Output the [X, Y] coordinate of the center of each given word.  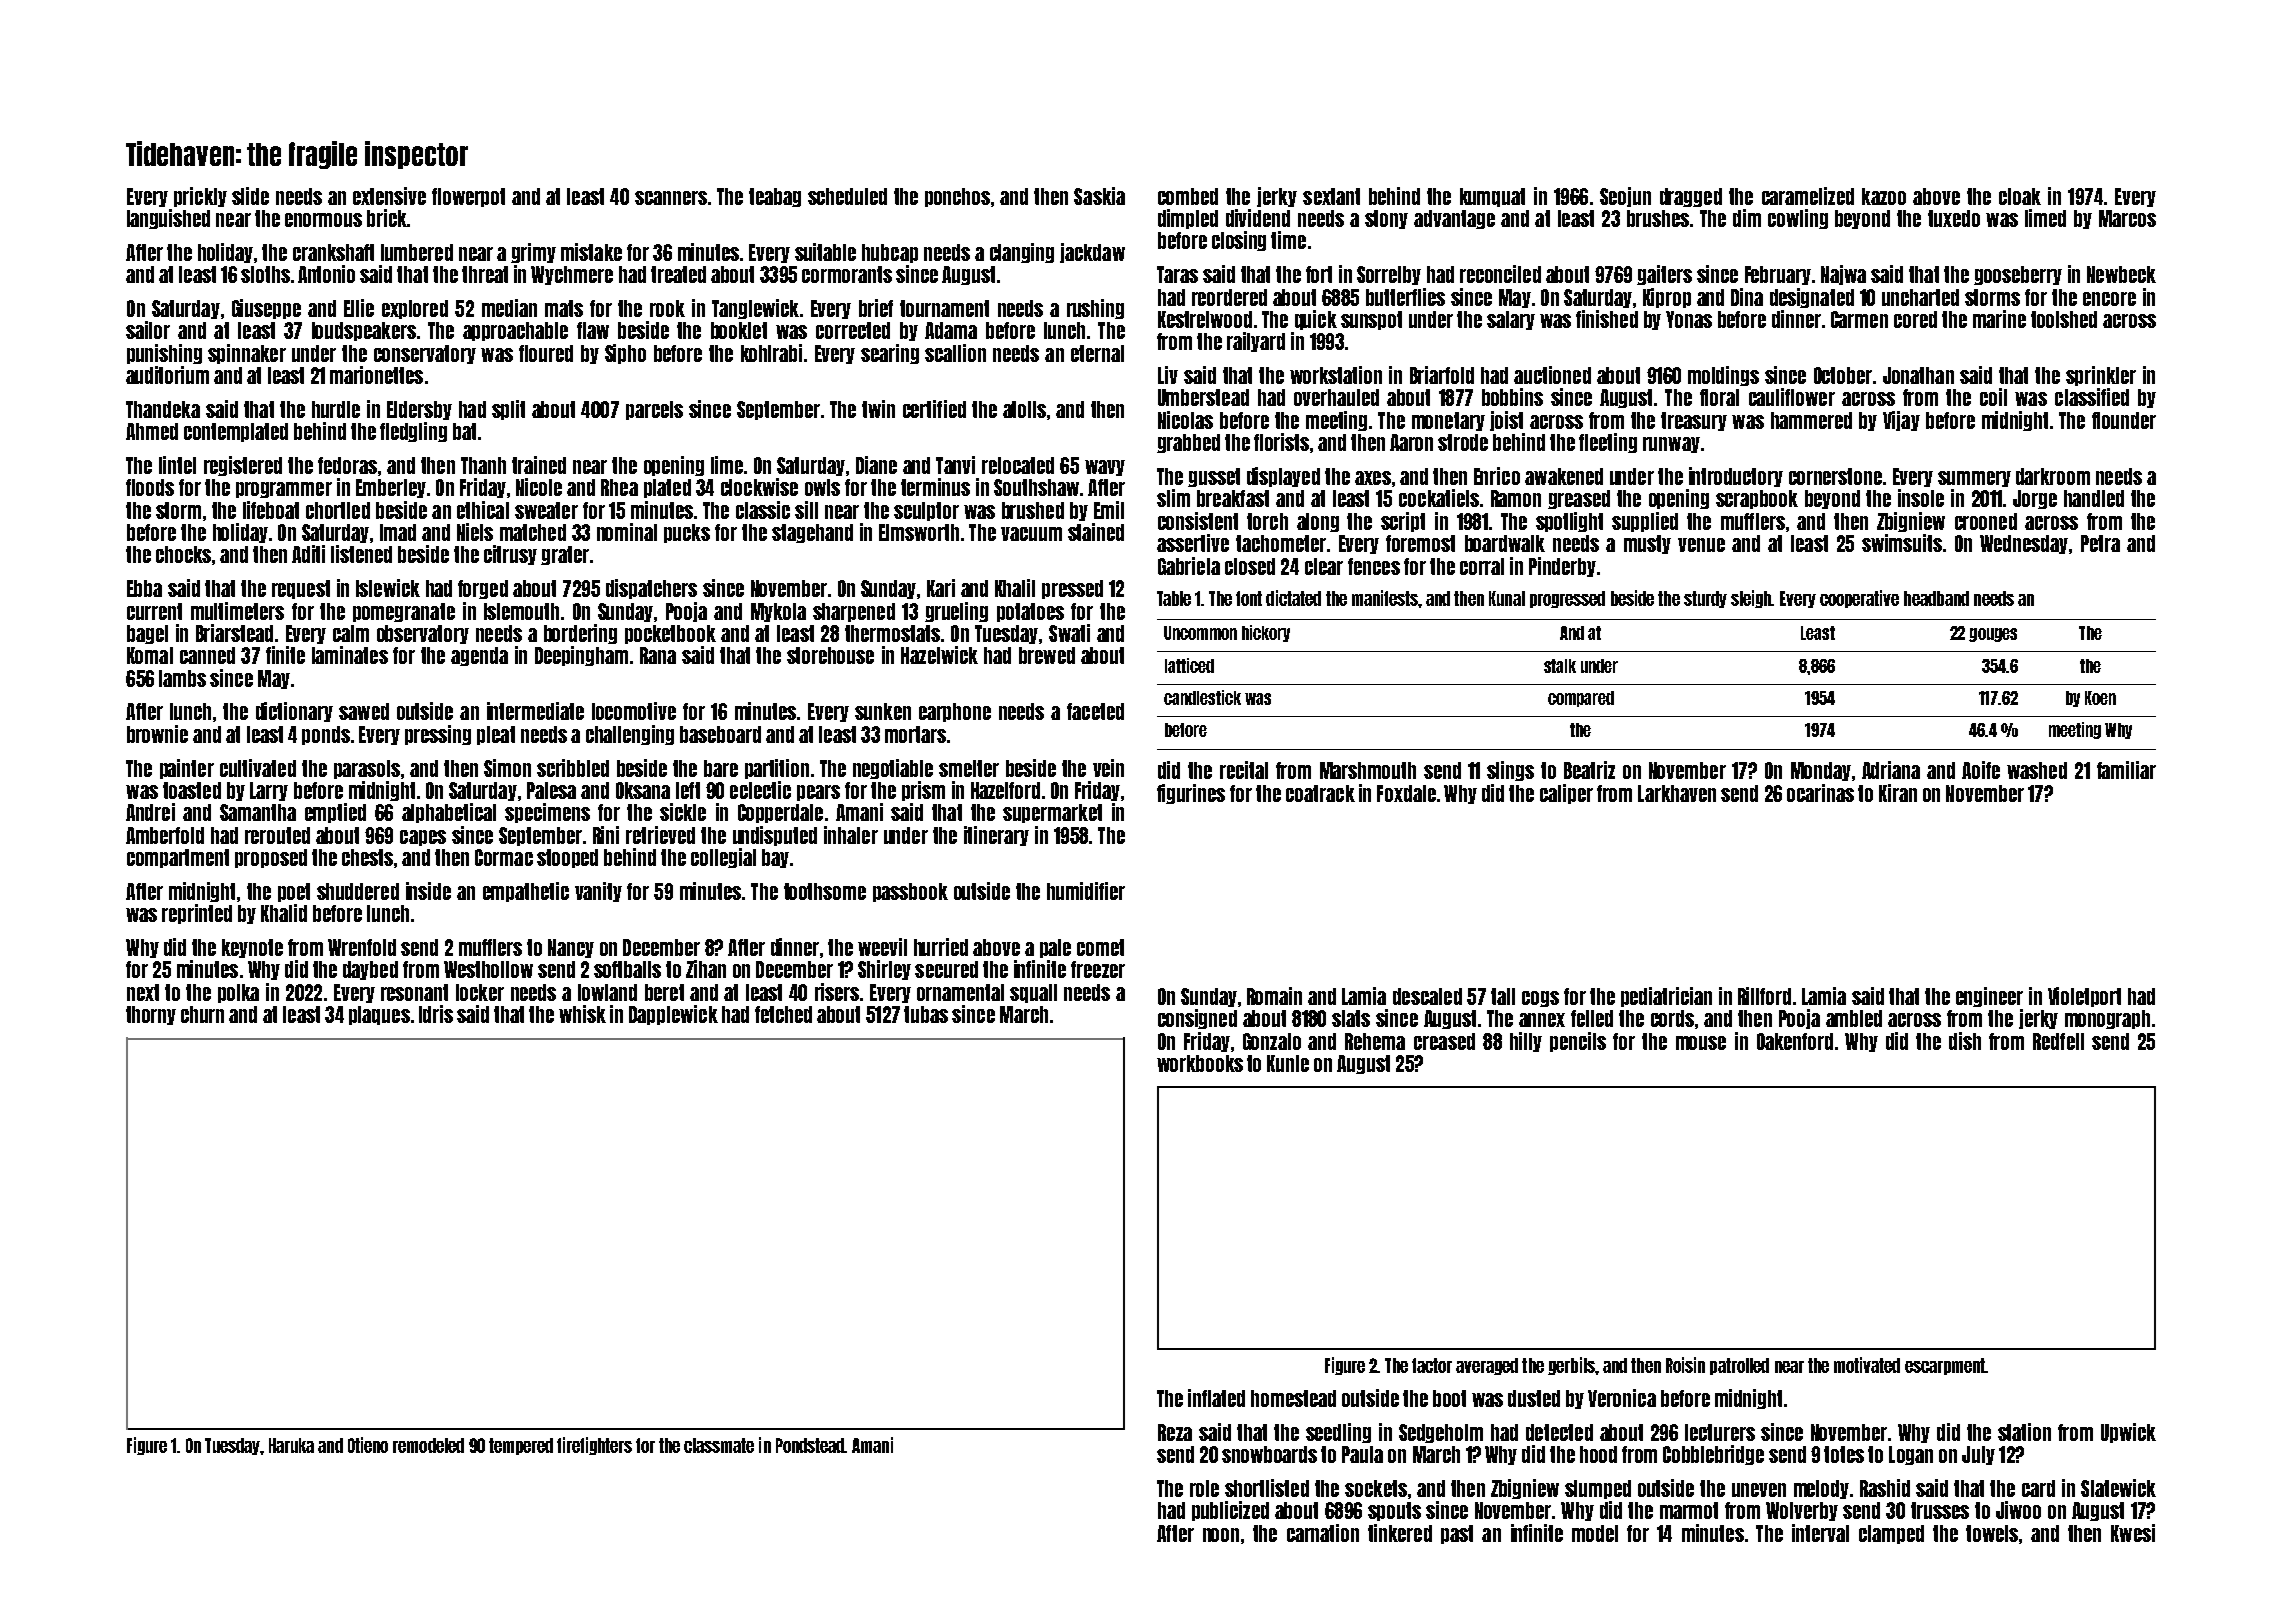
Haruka [291, 1445]
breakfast [1233, 498]
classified [2092, 397]
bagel [147, 634]
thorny [151, 1015]
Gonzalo [1272, 1041]
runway [1671, 445]
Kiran [1898, 793]
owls [822, 487]
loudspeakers [364, 331]
